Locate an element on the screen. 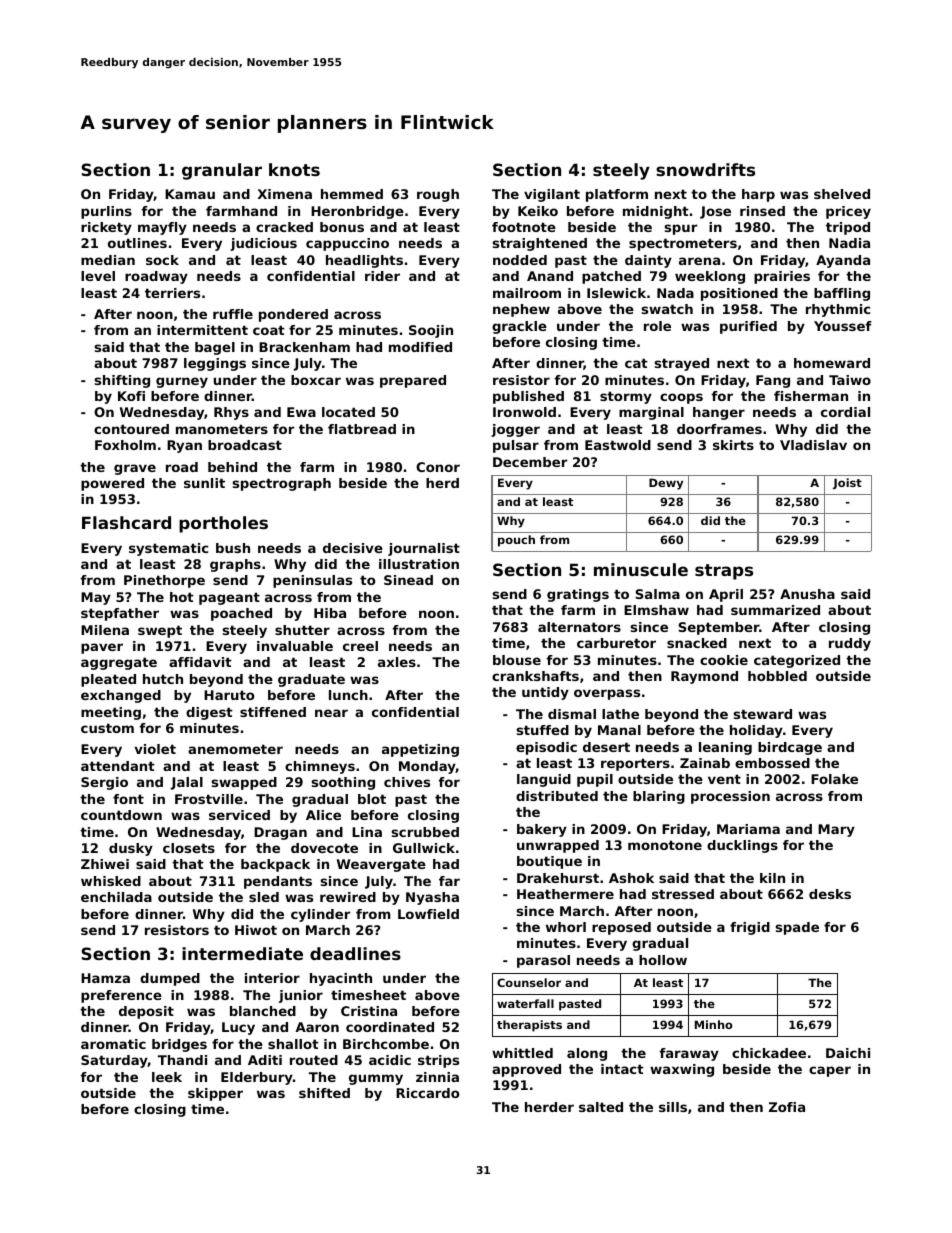 The image size is (952, 1233). Hamza is located at coordinates (105, 978).
